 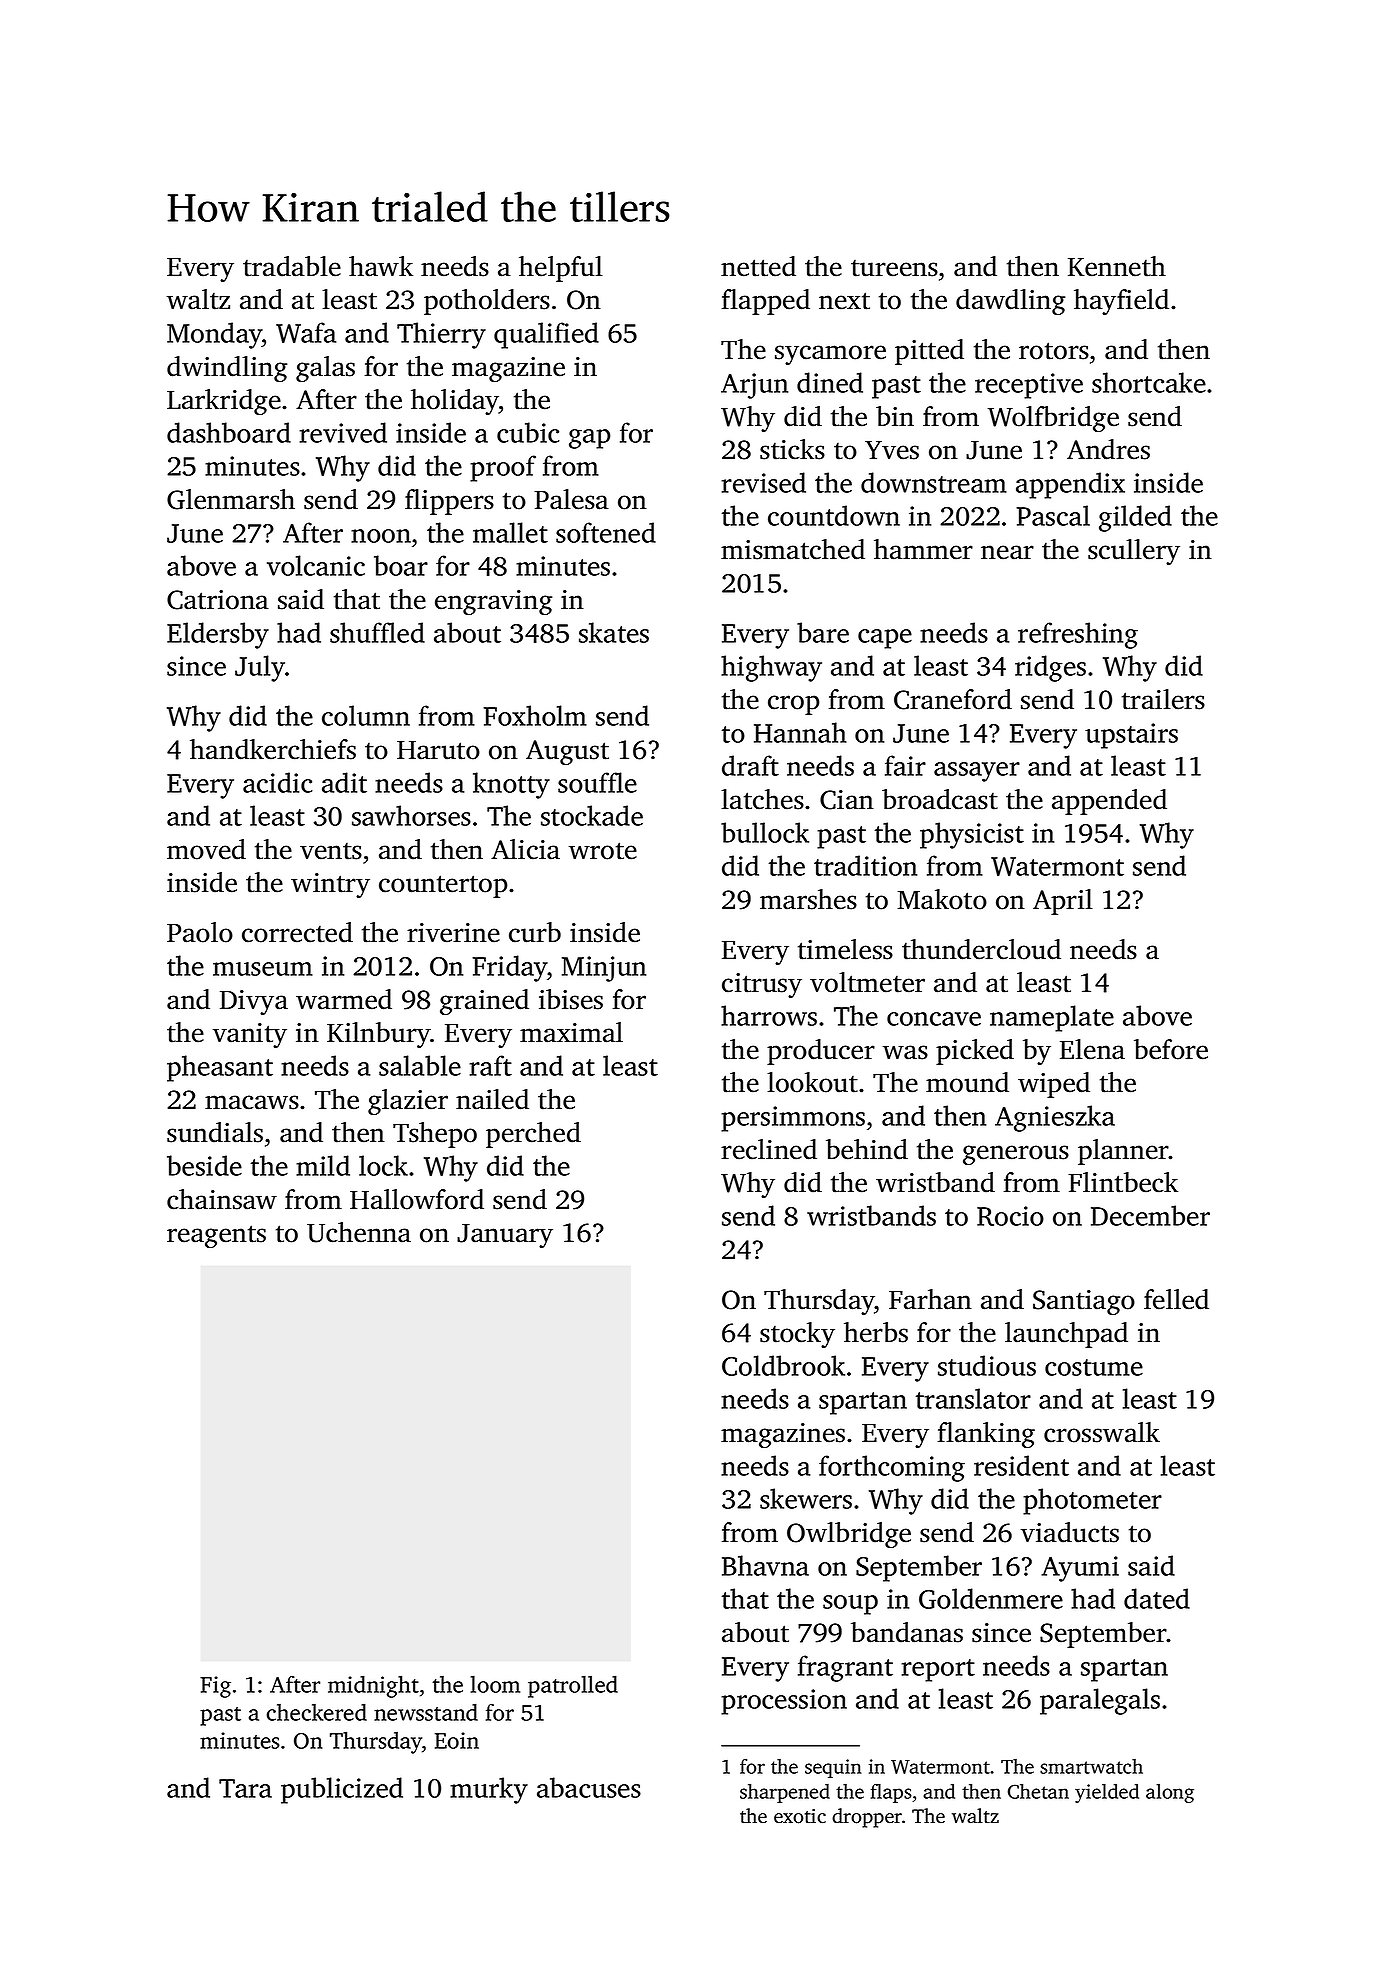 I want to click on trailers, so click(x=1163, y=699).
